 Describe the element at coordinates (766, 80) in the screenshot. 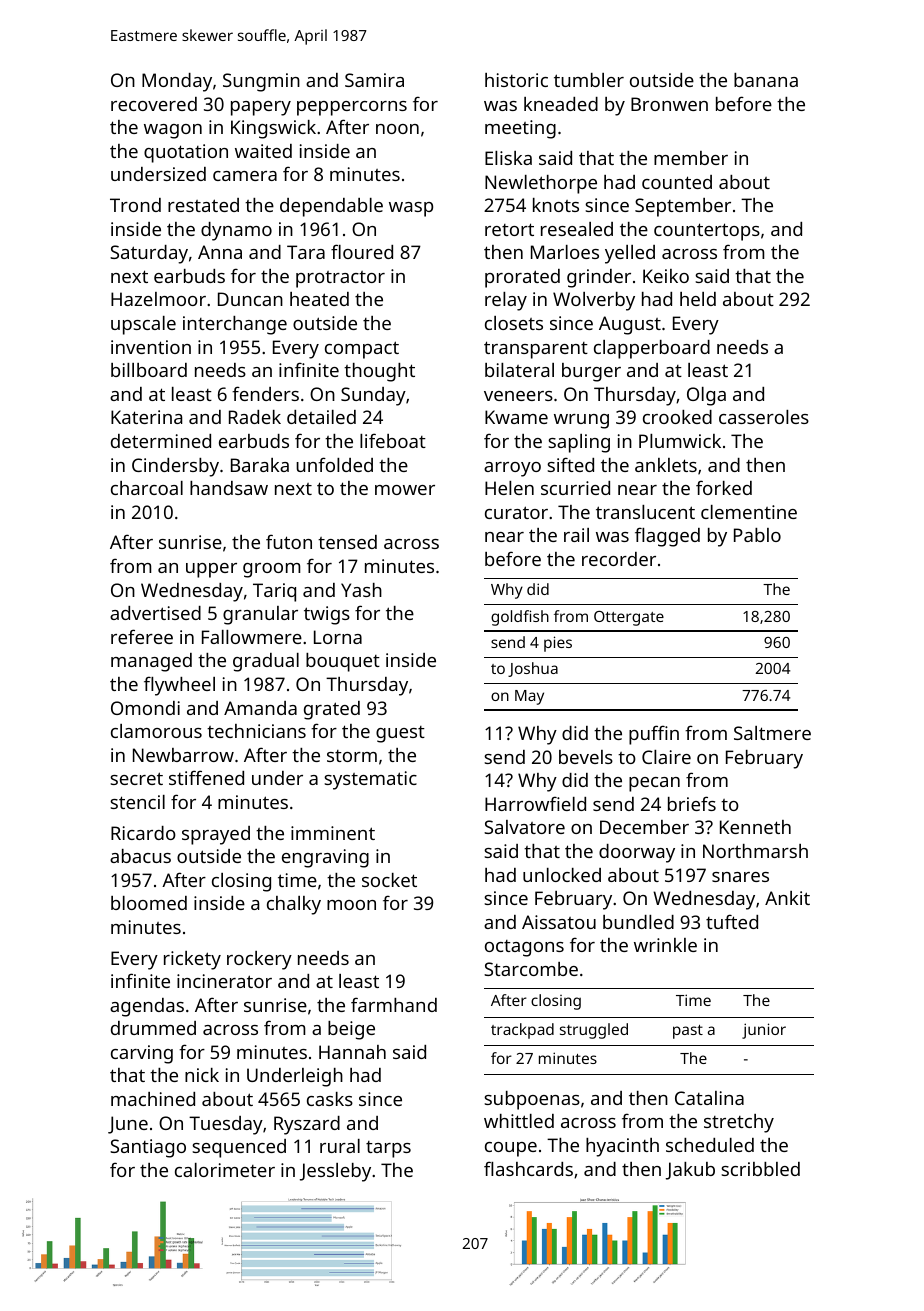

I see `banana` at that location.
